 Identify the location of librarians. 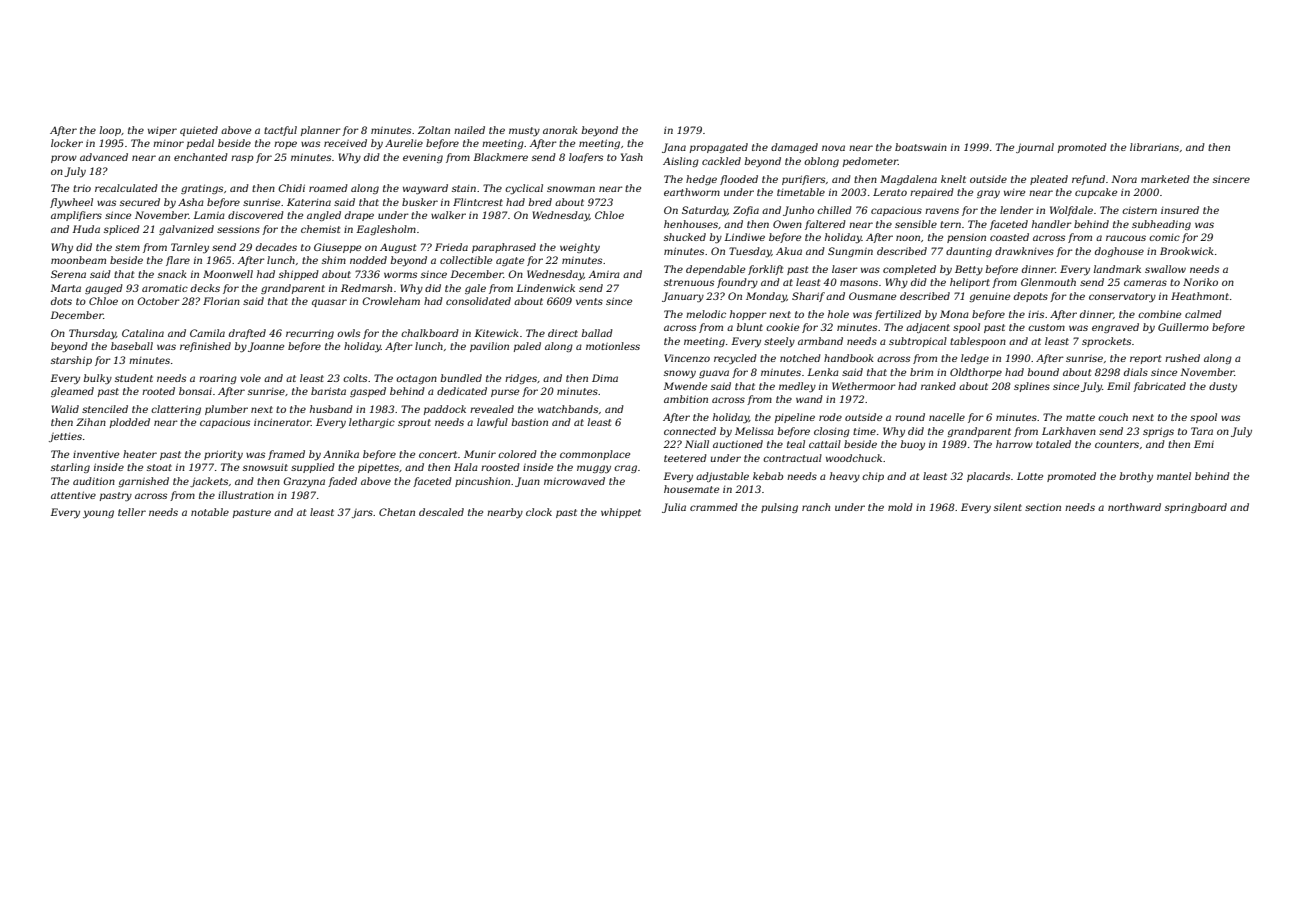
(1154, 147).
